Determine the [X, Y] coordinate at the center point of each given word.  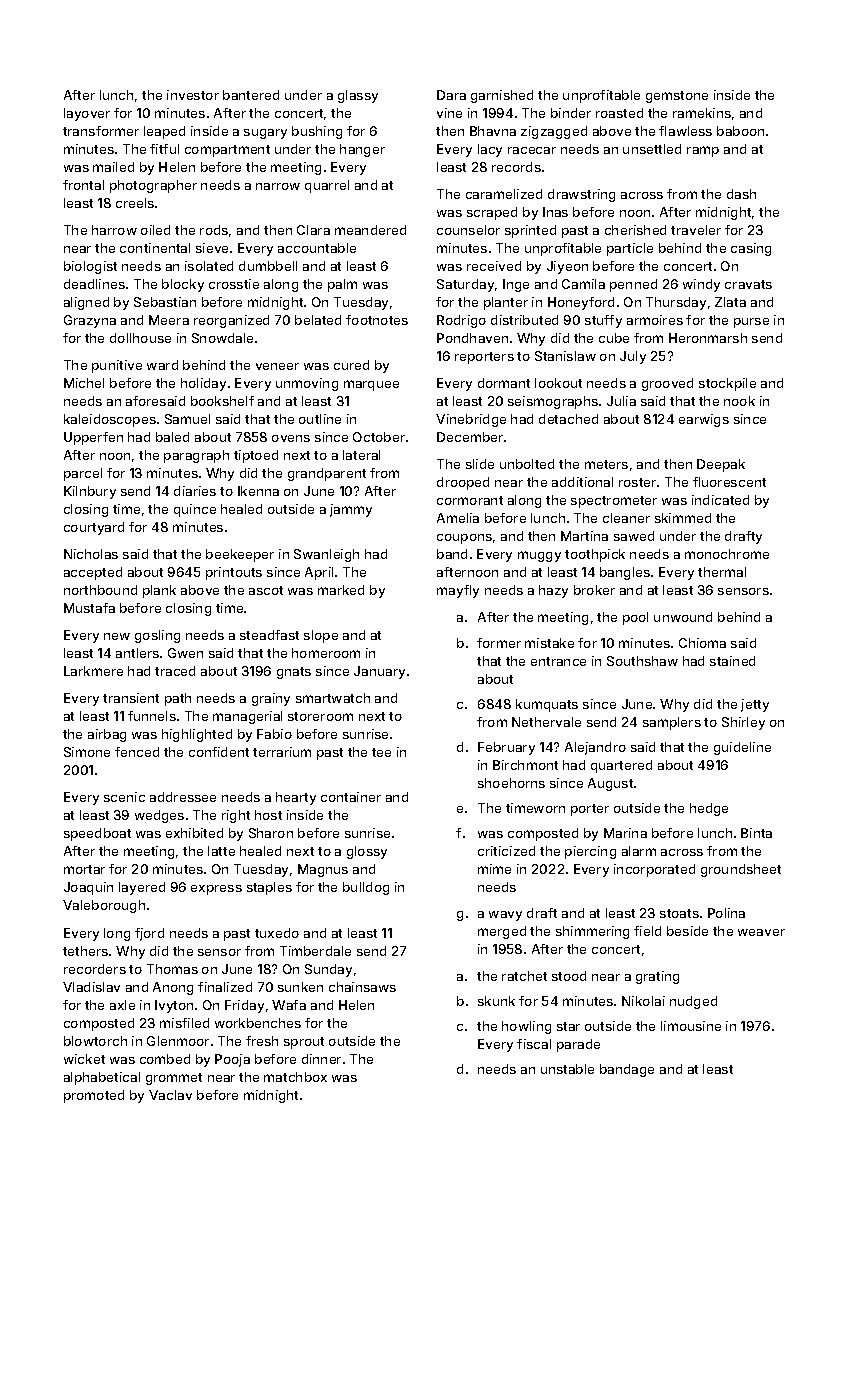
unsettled [652, 149]
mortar [84, 869]
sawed [634, 536]
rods [214, 230]
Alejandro [595, 748]
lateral [361, 455]
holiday [203, 384]
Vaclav [170, 1095]
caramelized [504, 194]
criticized [506, 851]
